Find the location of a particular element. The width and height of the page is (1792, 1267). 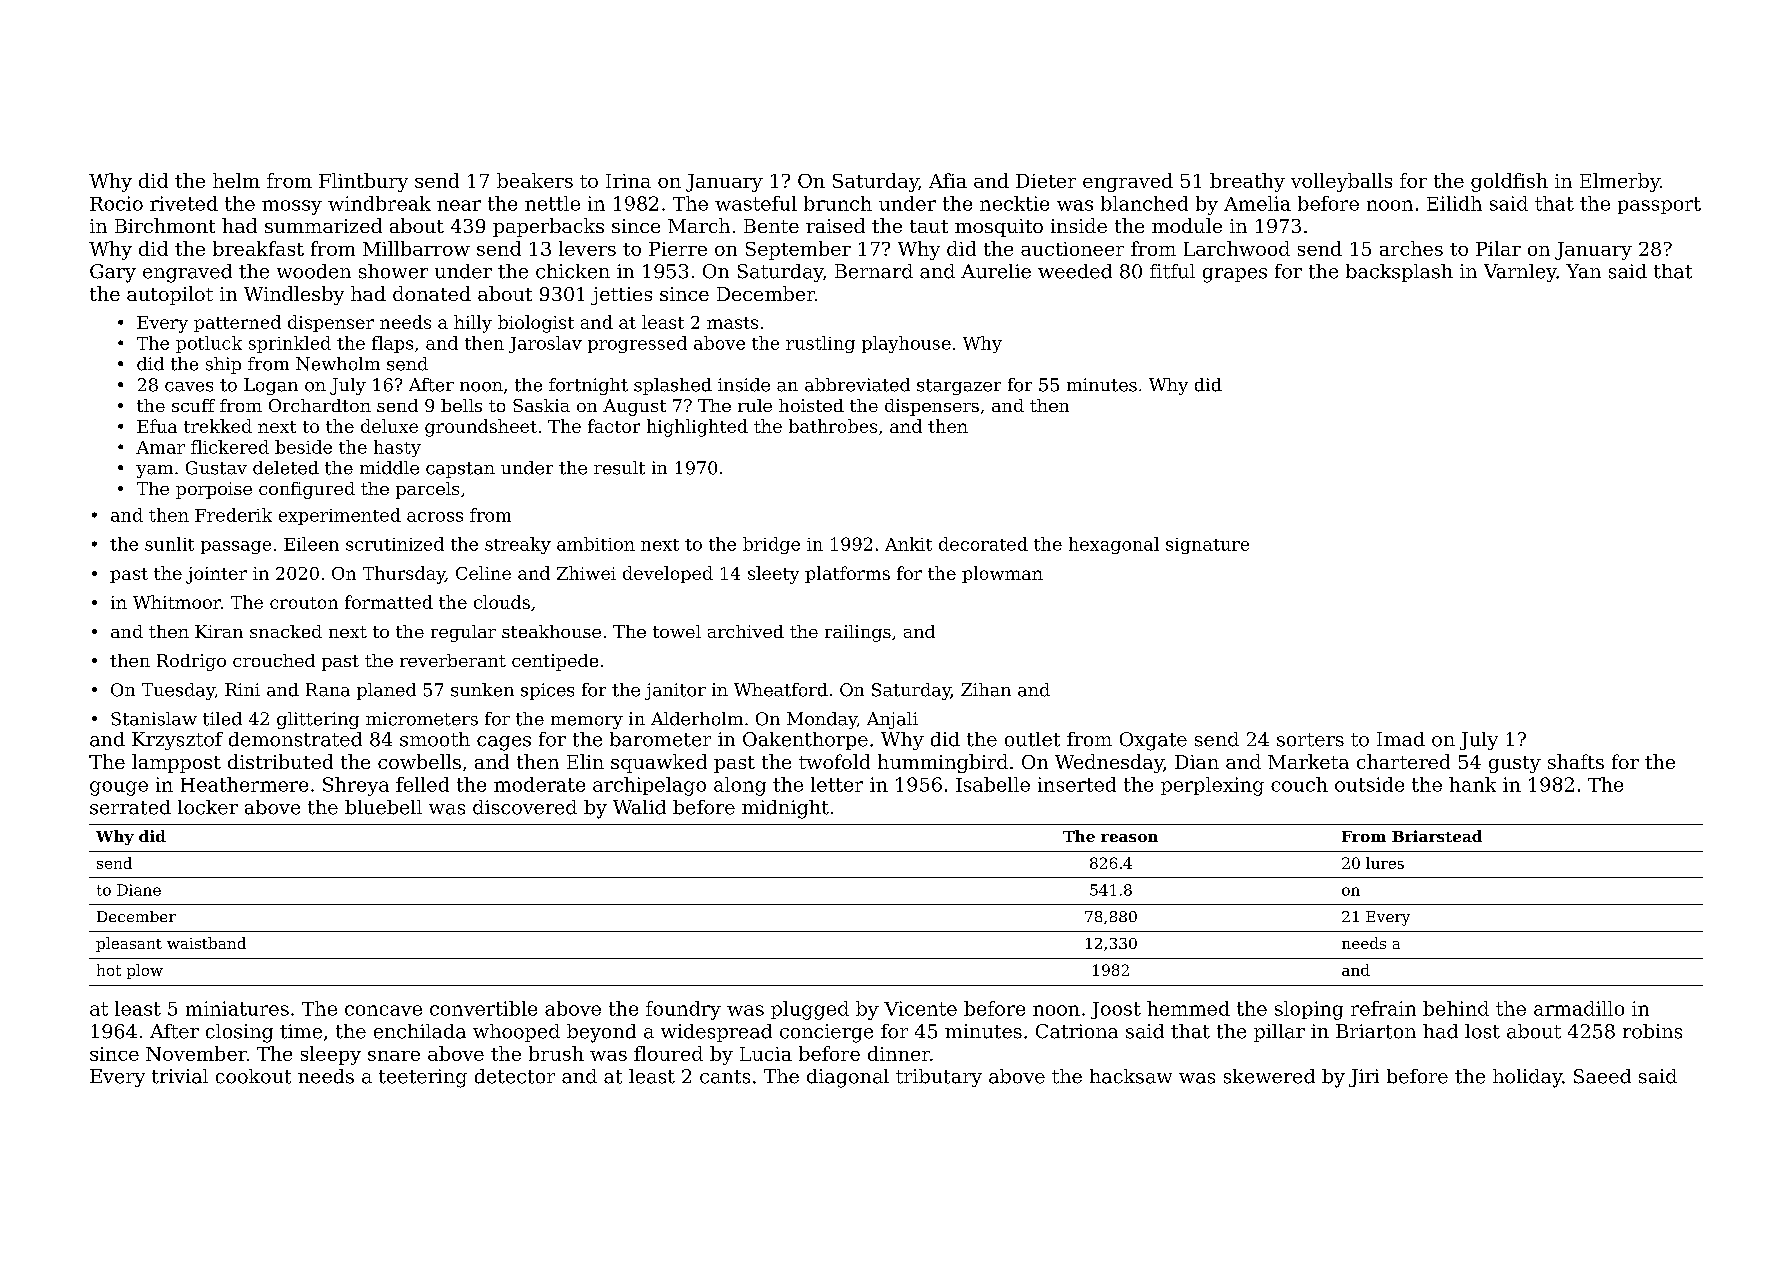

fortnight is located at coordinates (588, 386).
